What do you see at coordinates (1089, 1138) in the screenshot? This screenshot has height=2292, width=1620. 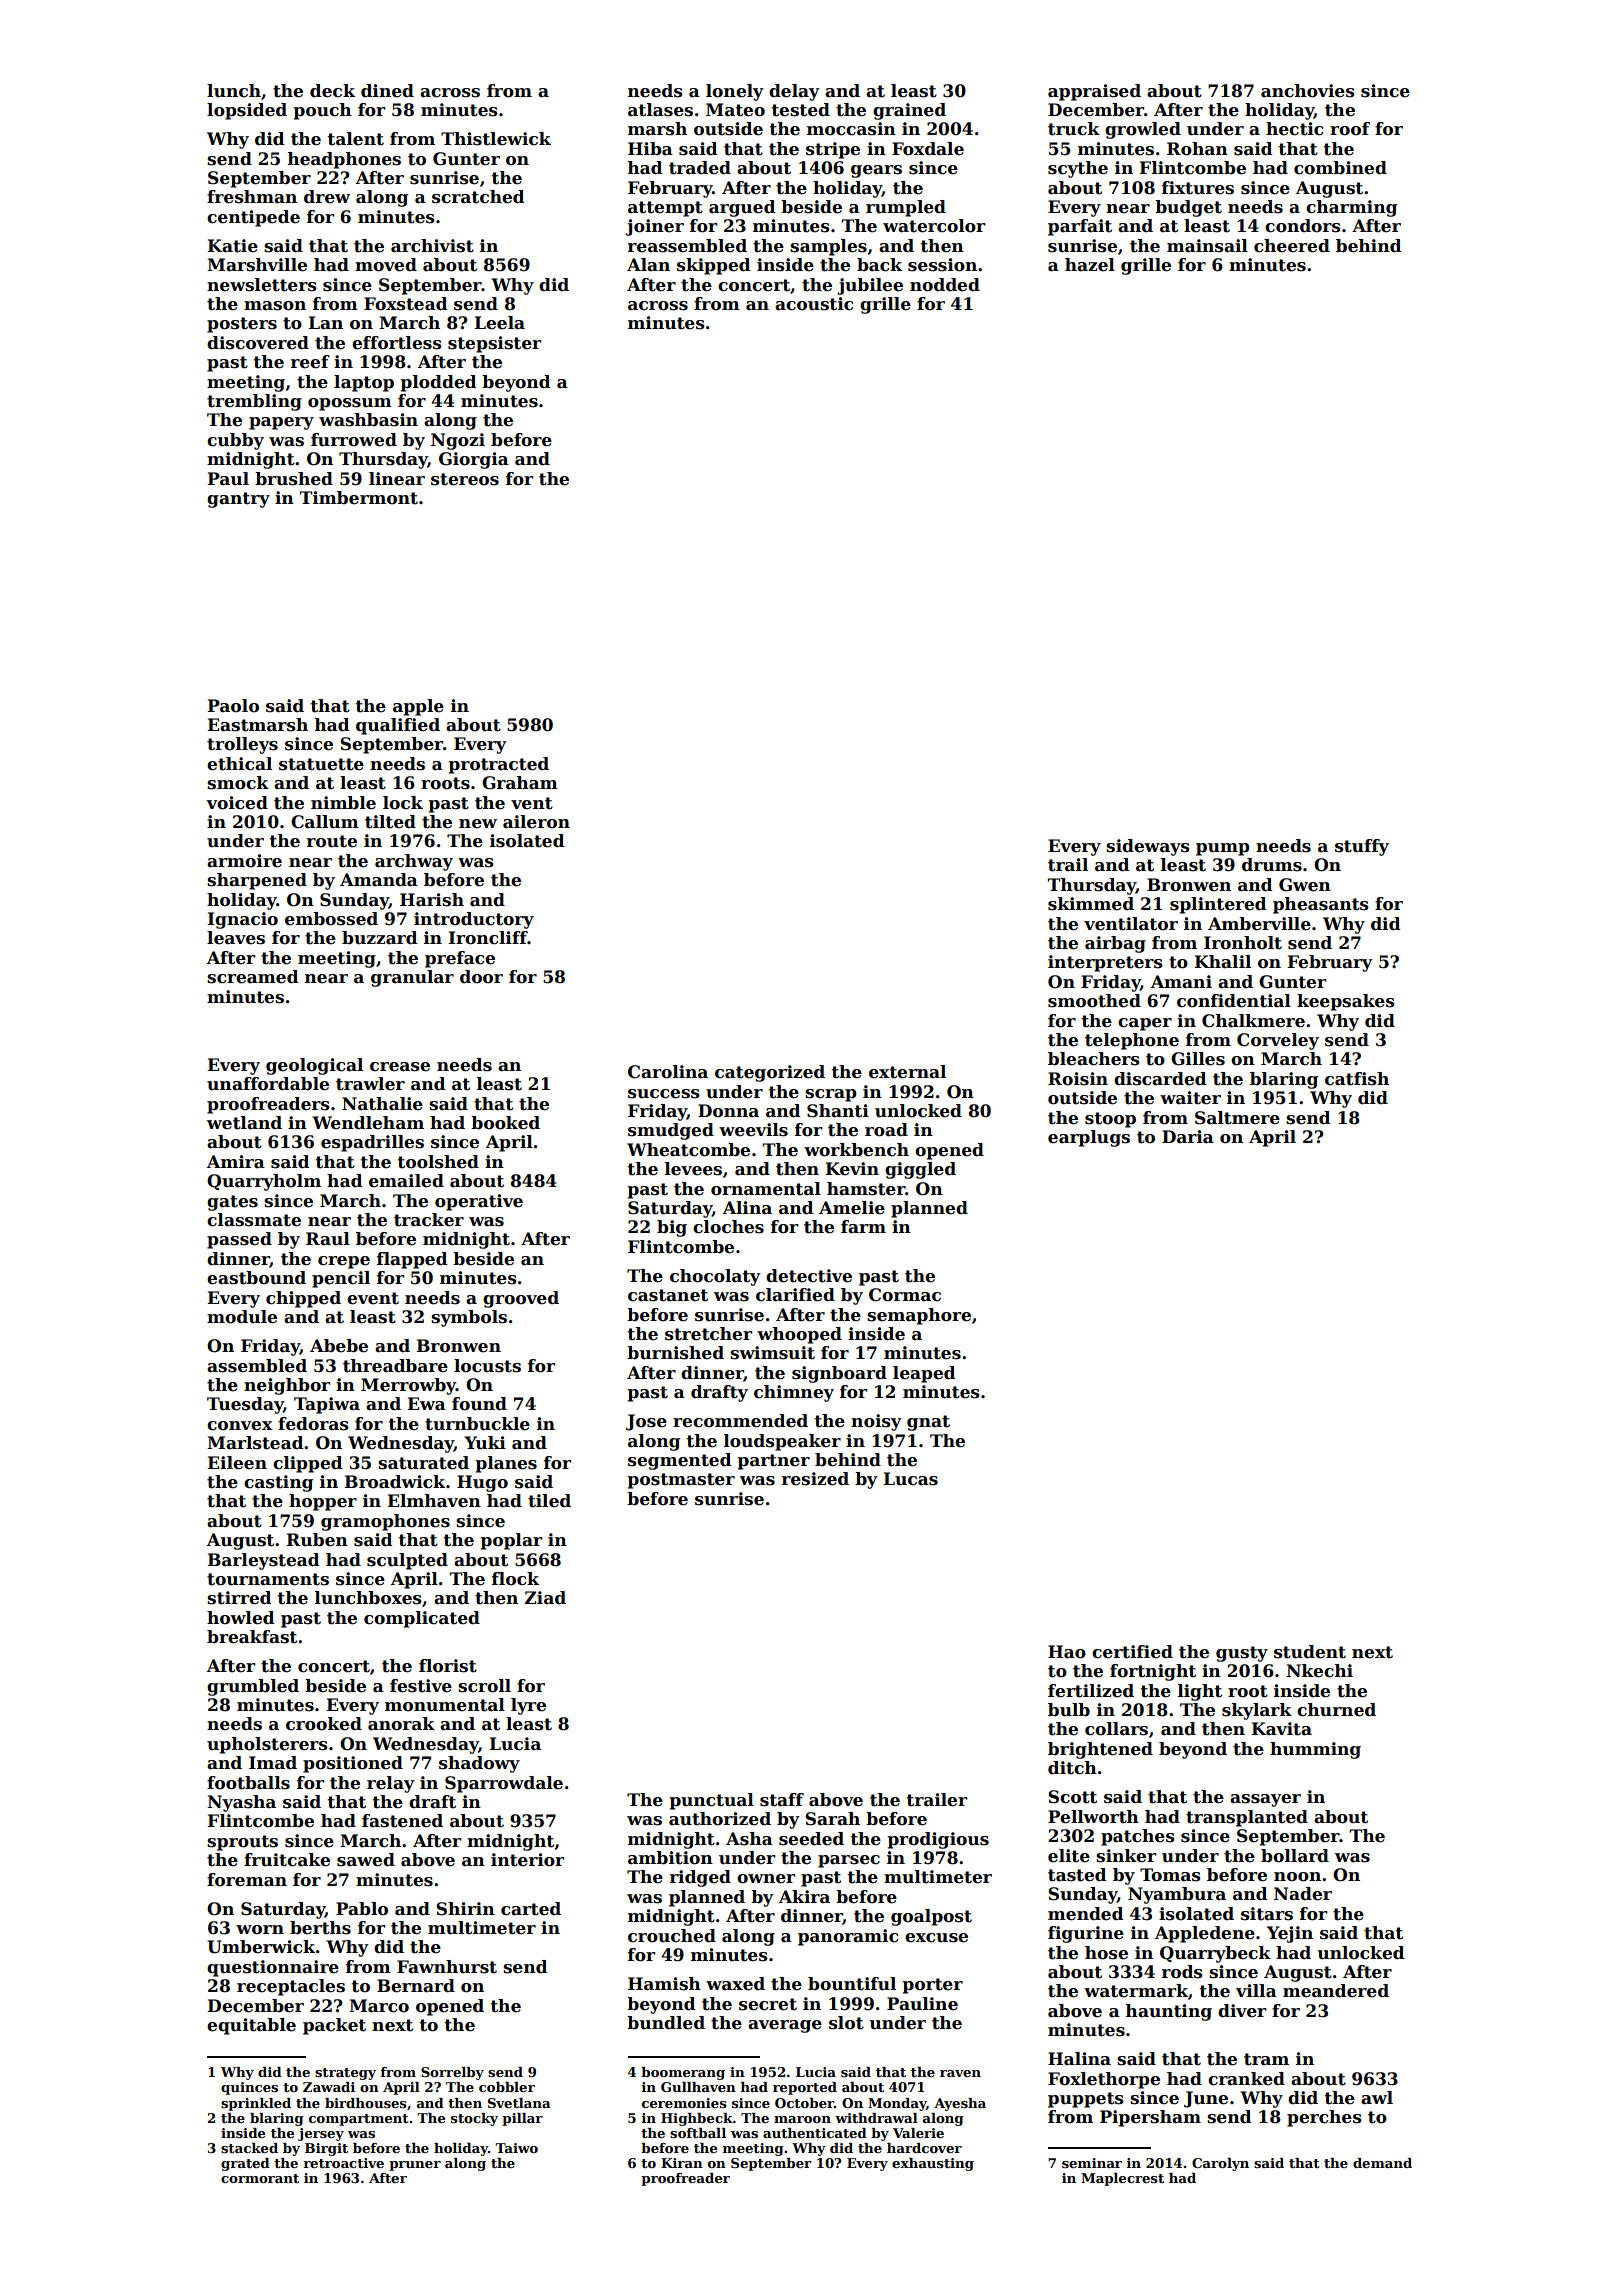 I see `earplugs` at bounding box center [1089, 1138].
